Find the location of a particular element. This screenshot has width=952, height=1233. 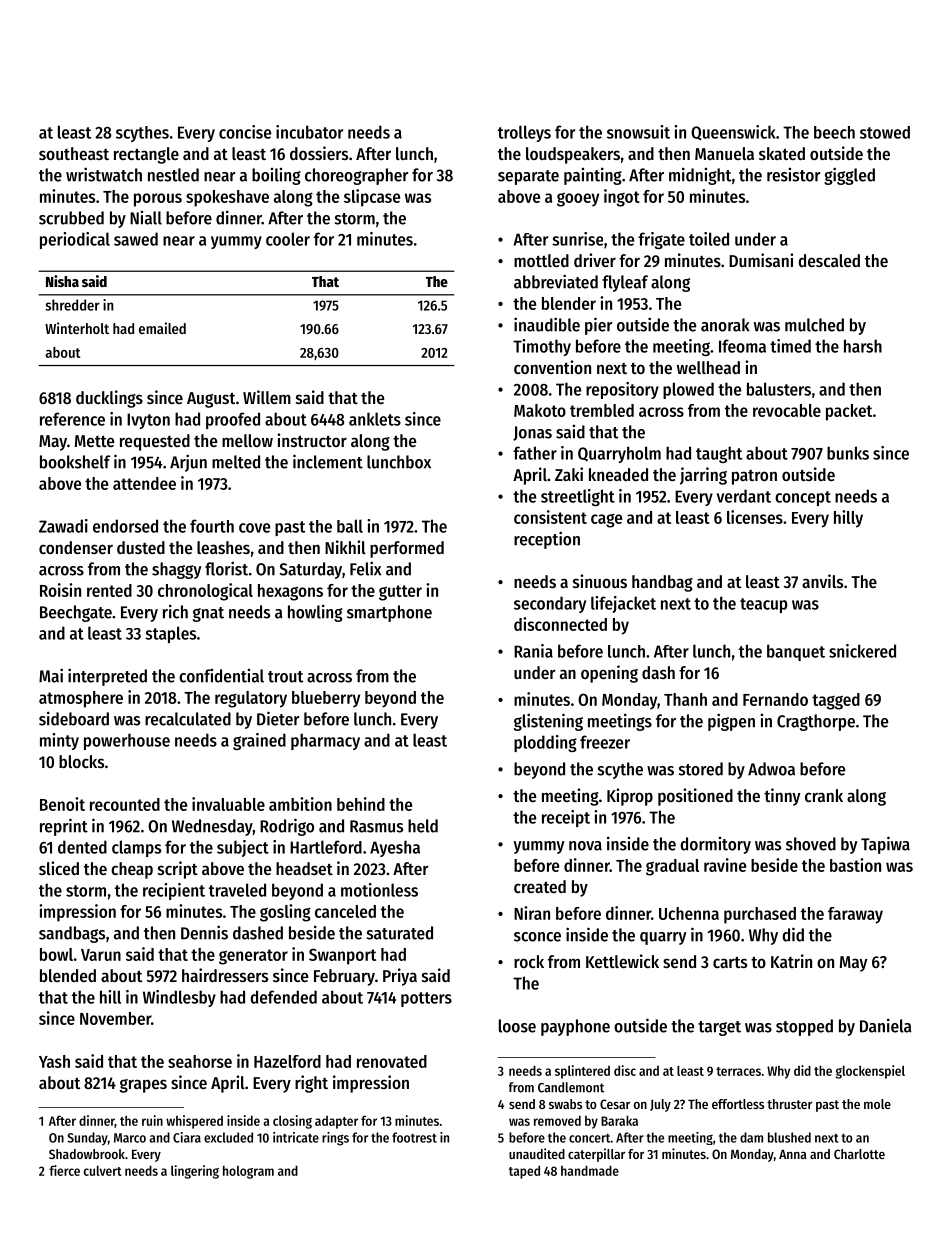

mottled is located at coordinates (541, 260).
